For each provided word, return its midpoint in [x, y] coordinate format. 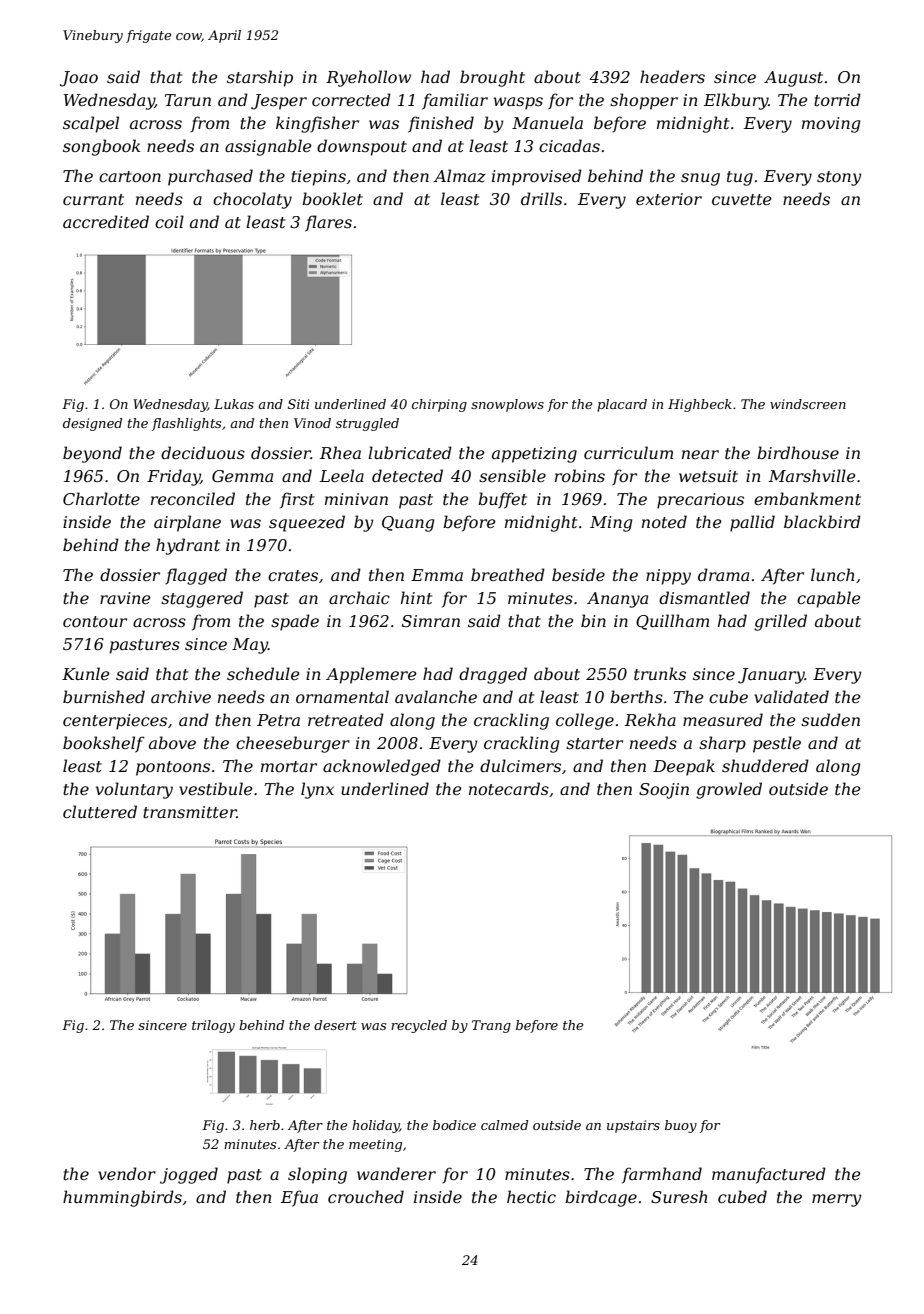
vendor [127, 1173]
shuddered [765, 765]
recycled [419, 1026]
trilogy [213, 1026]
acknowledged [382, 767]
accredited [106, 221]
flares [328, 223]
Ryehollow [368, 78]
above [172, 742]
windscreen [808, 404]
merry [836, 1200]
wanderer [396, 1173]
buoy [681, 1126]
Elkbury [736, 101]
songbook [101, 147]
